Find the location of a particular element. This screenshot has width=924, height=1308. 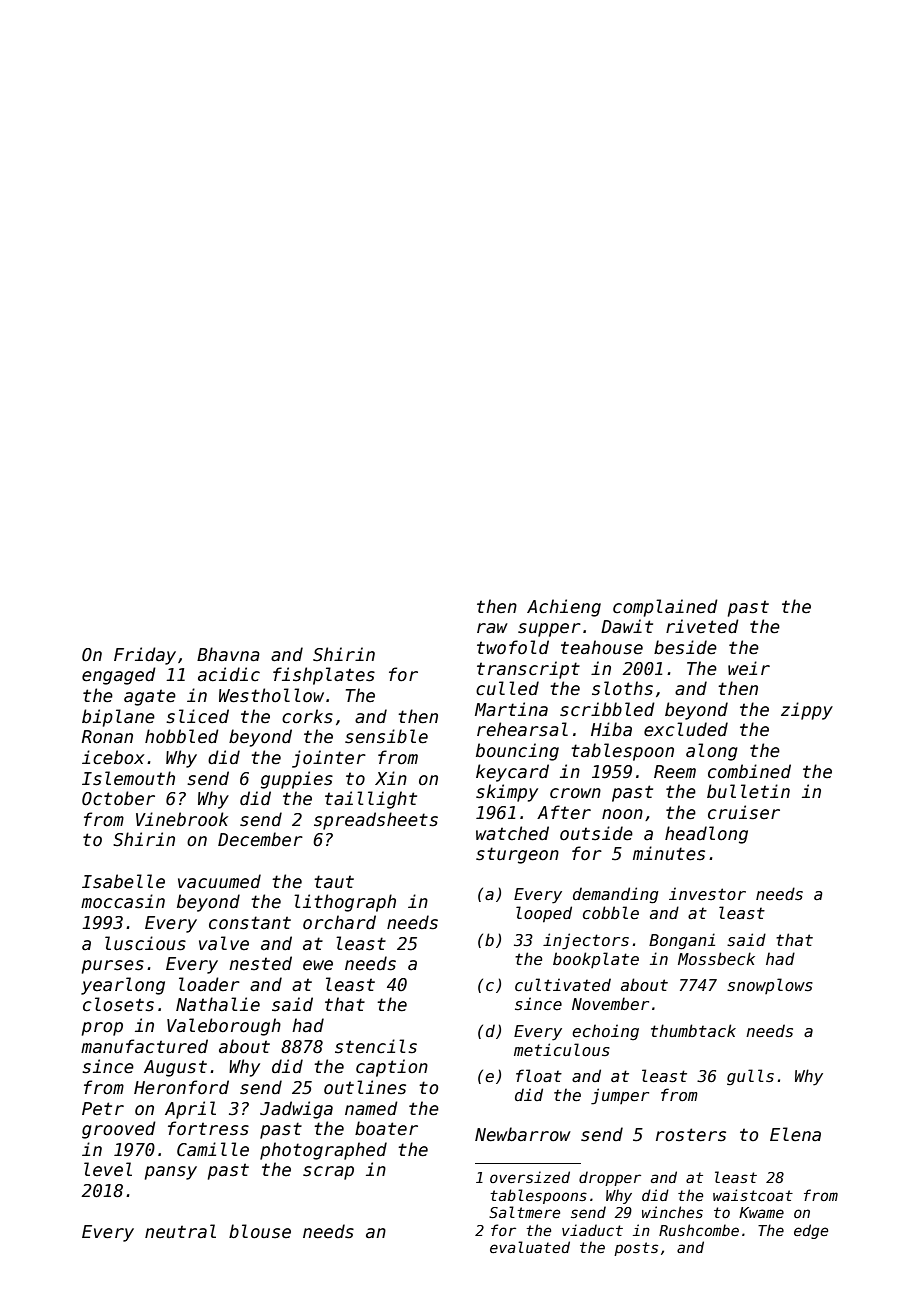

injectors is located at coordinates (586, 941).
